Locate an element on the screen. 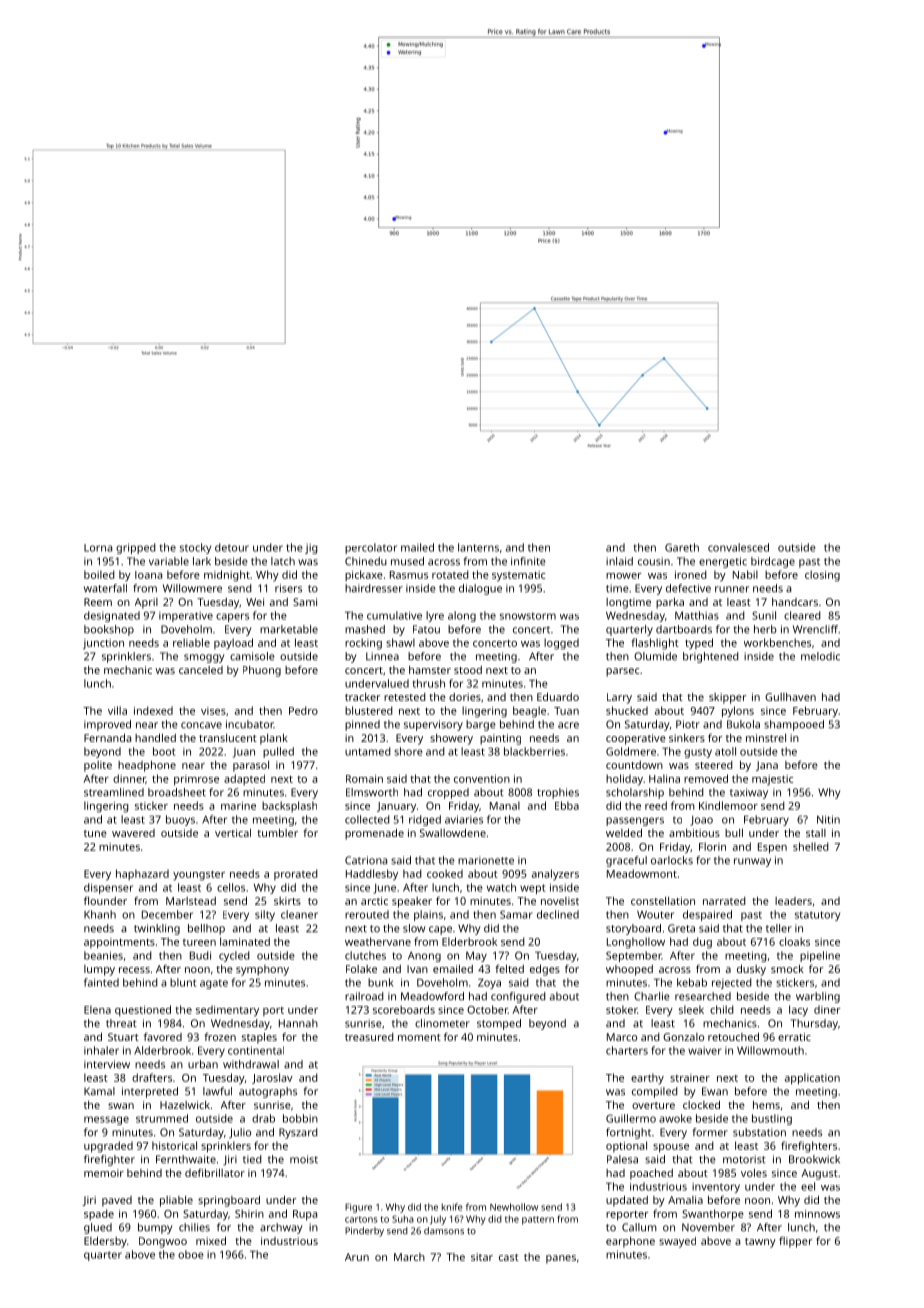  erratic is located at coordinates (794, 1037).
